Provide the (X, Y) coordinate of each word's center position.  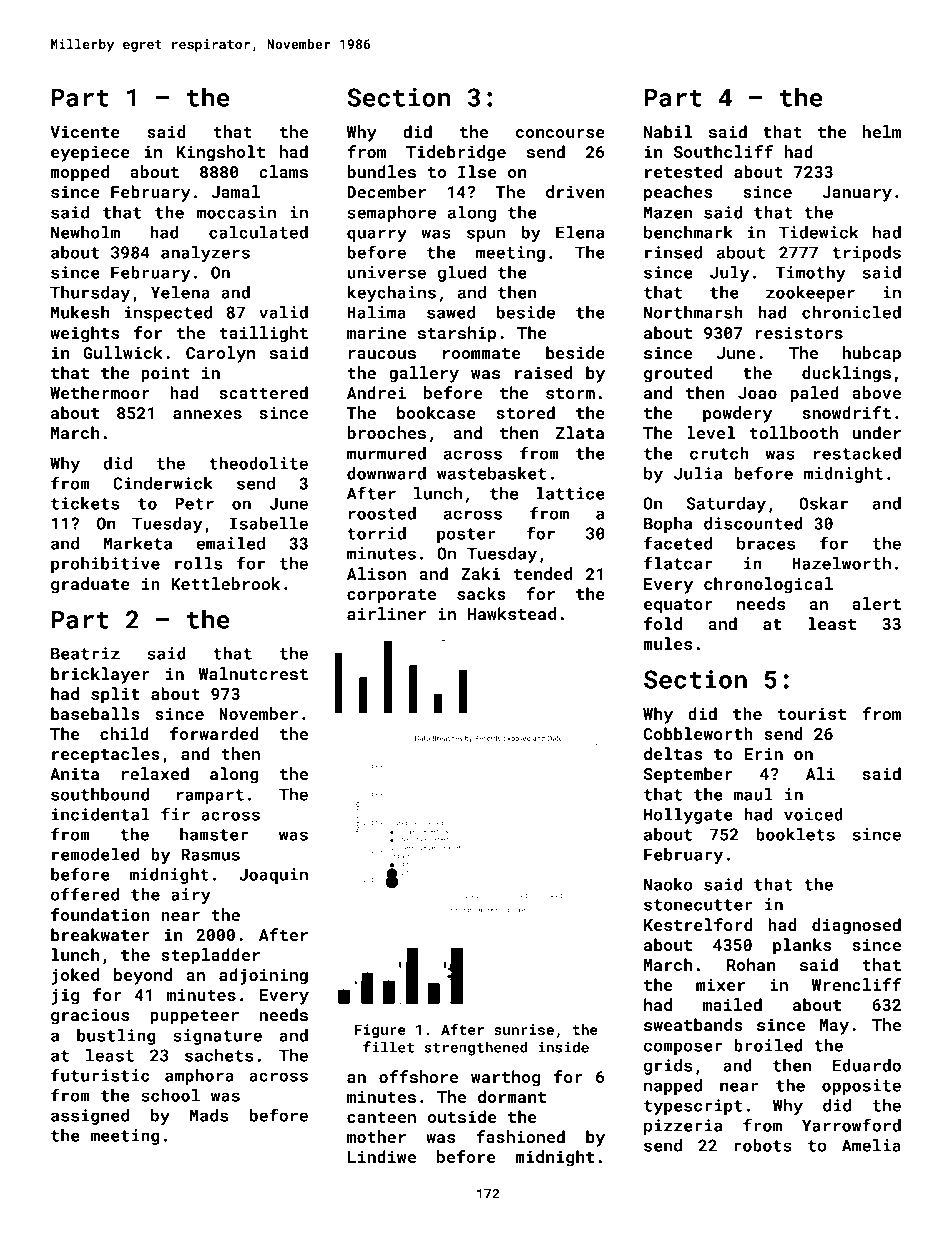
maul (753, 794)
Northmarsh (693, 312)
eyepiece (90, 153)
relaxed (155, 773)
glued (462, 274)
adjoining (263, 976)
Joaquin (273, 876)
